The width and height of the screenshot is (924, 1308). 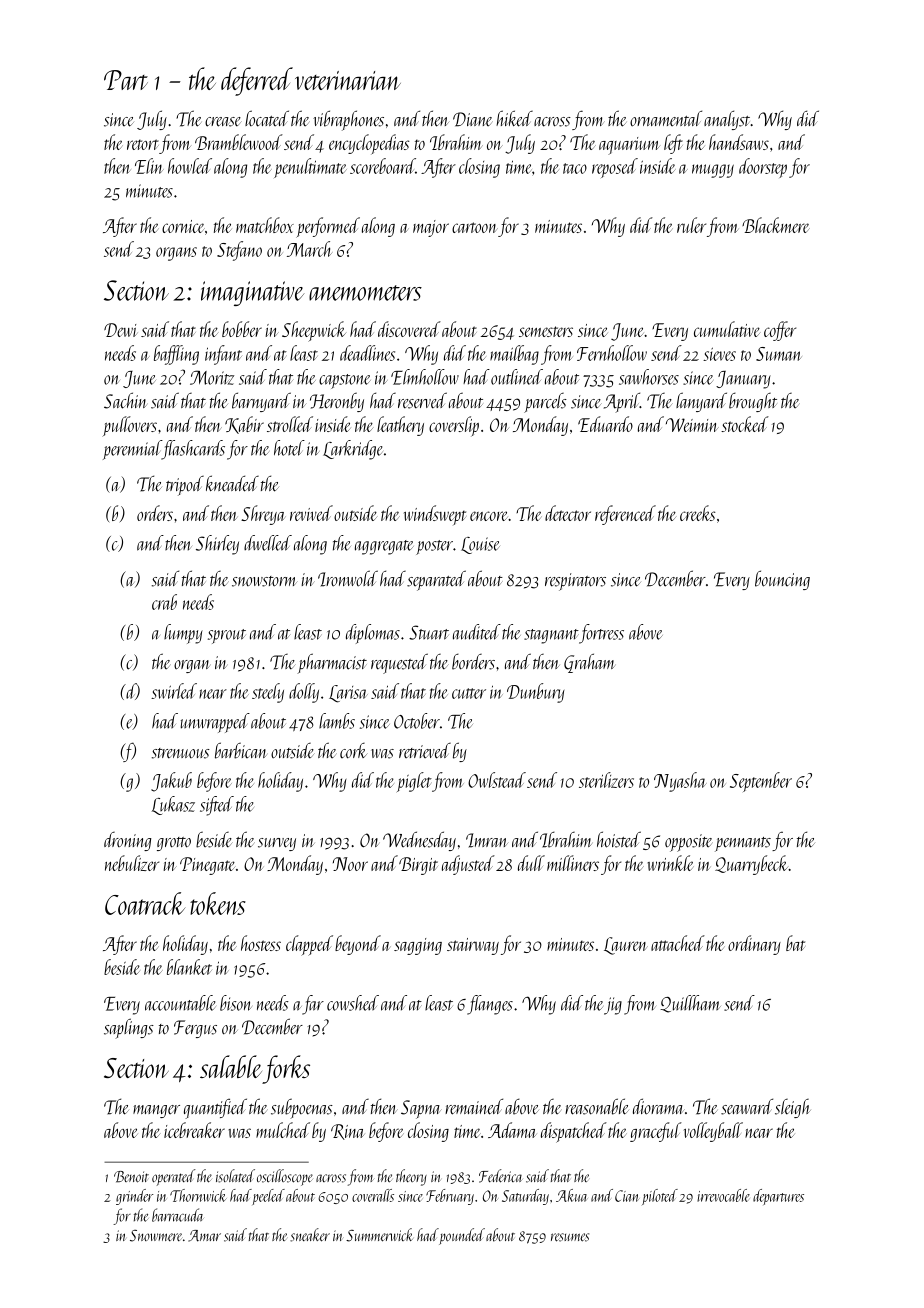 What do you see at coordinates (204, 1236) in the screenshot?
I see `Amar` at bounding box center [204, 1236].
